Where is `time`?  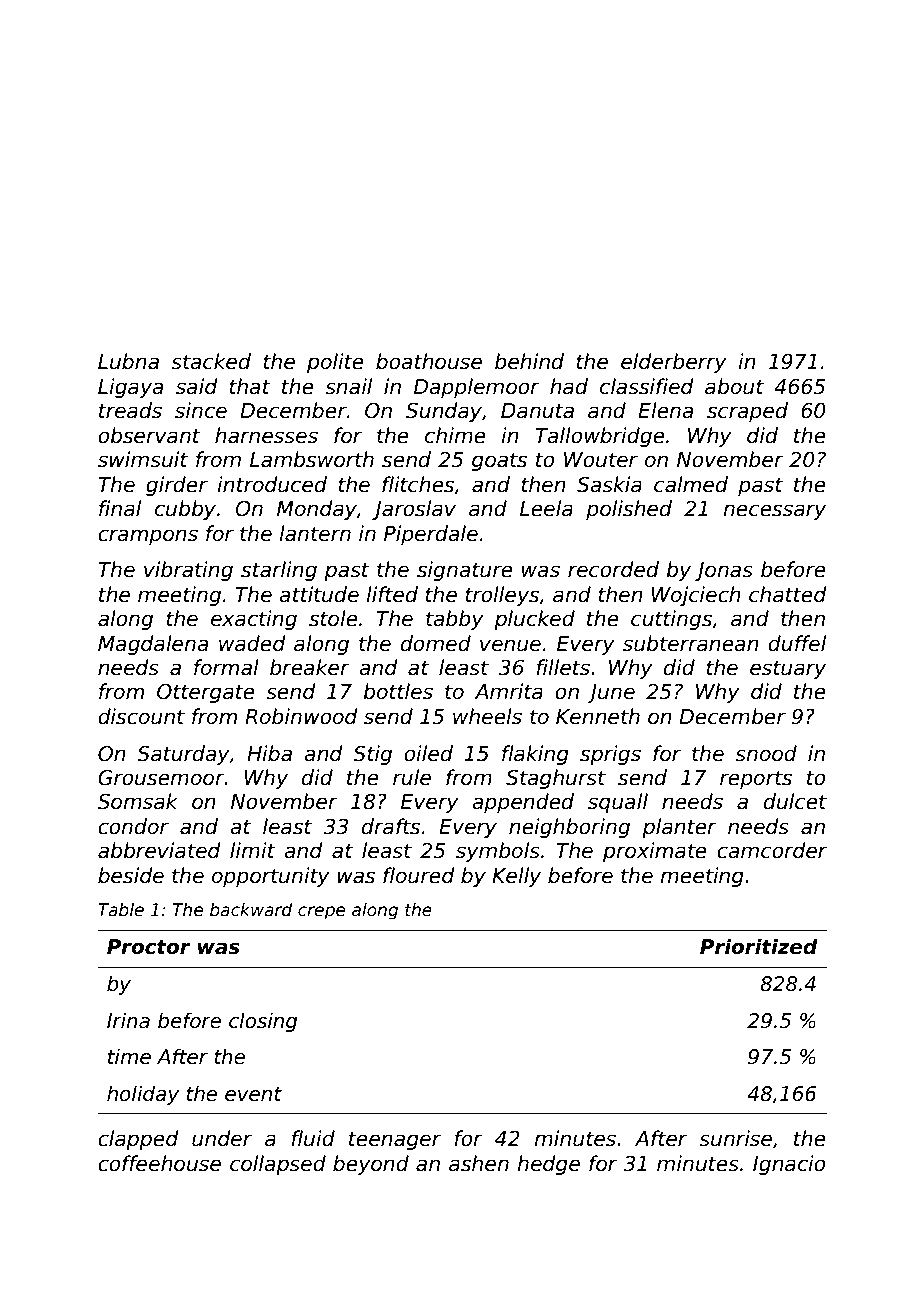 time is located at coordinates (129, 1056).
